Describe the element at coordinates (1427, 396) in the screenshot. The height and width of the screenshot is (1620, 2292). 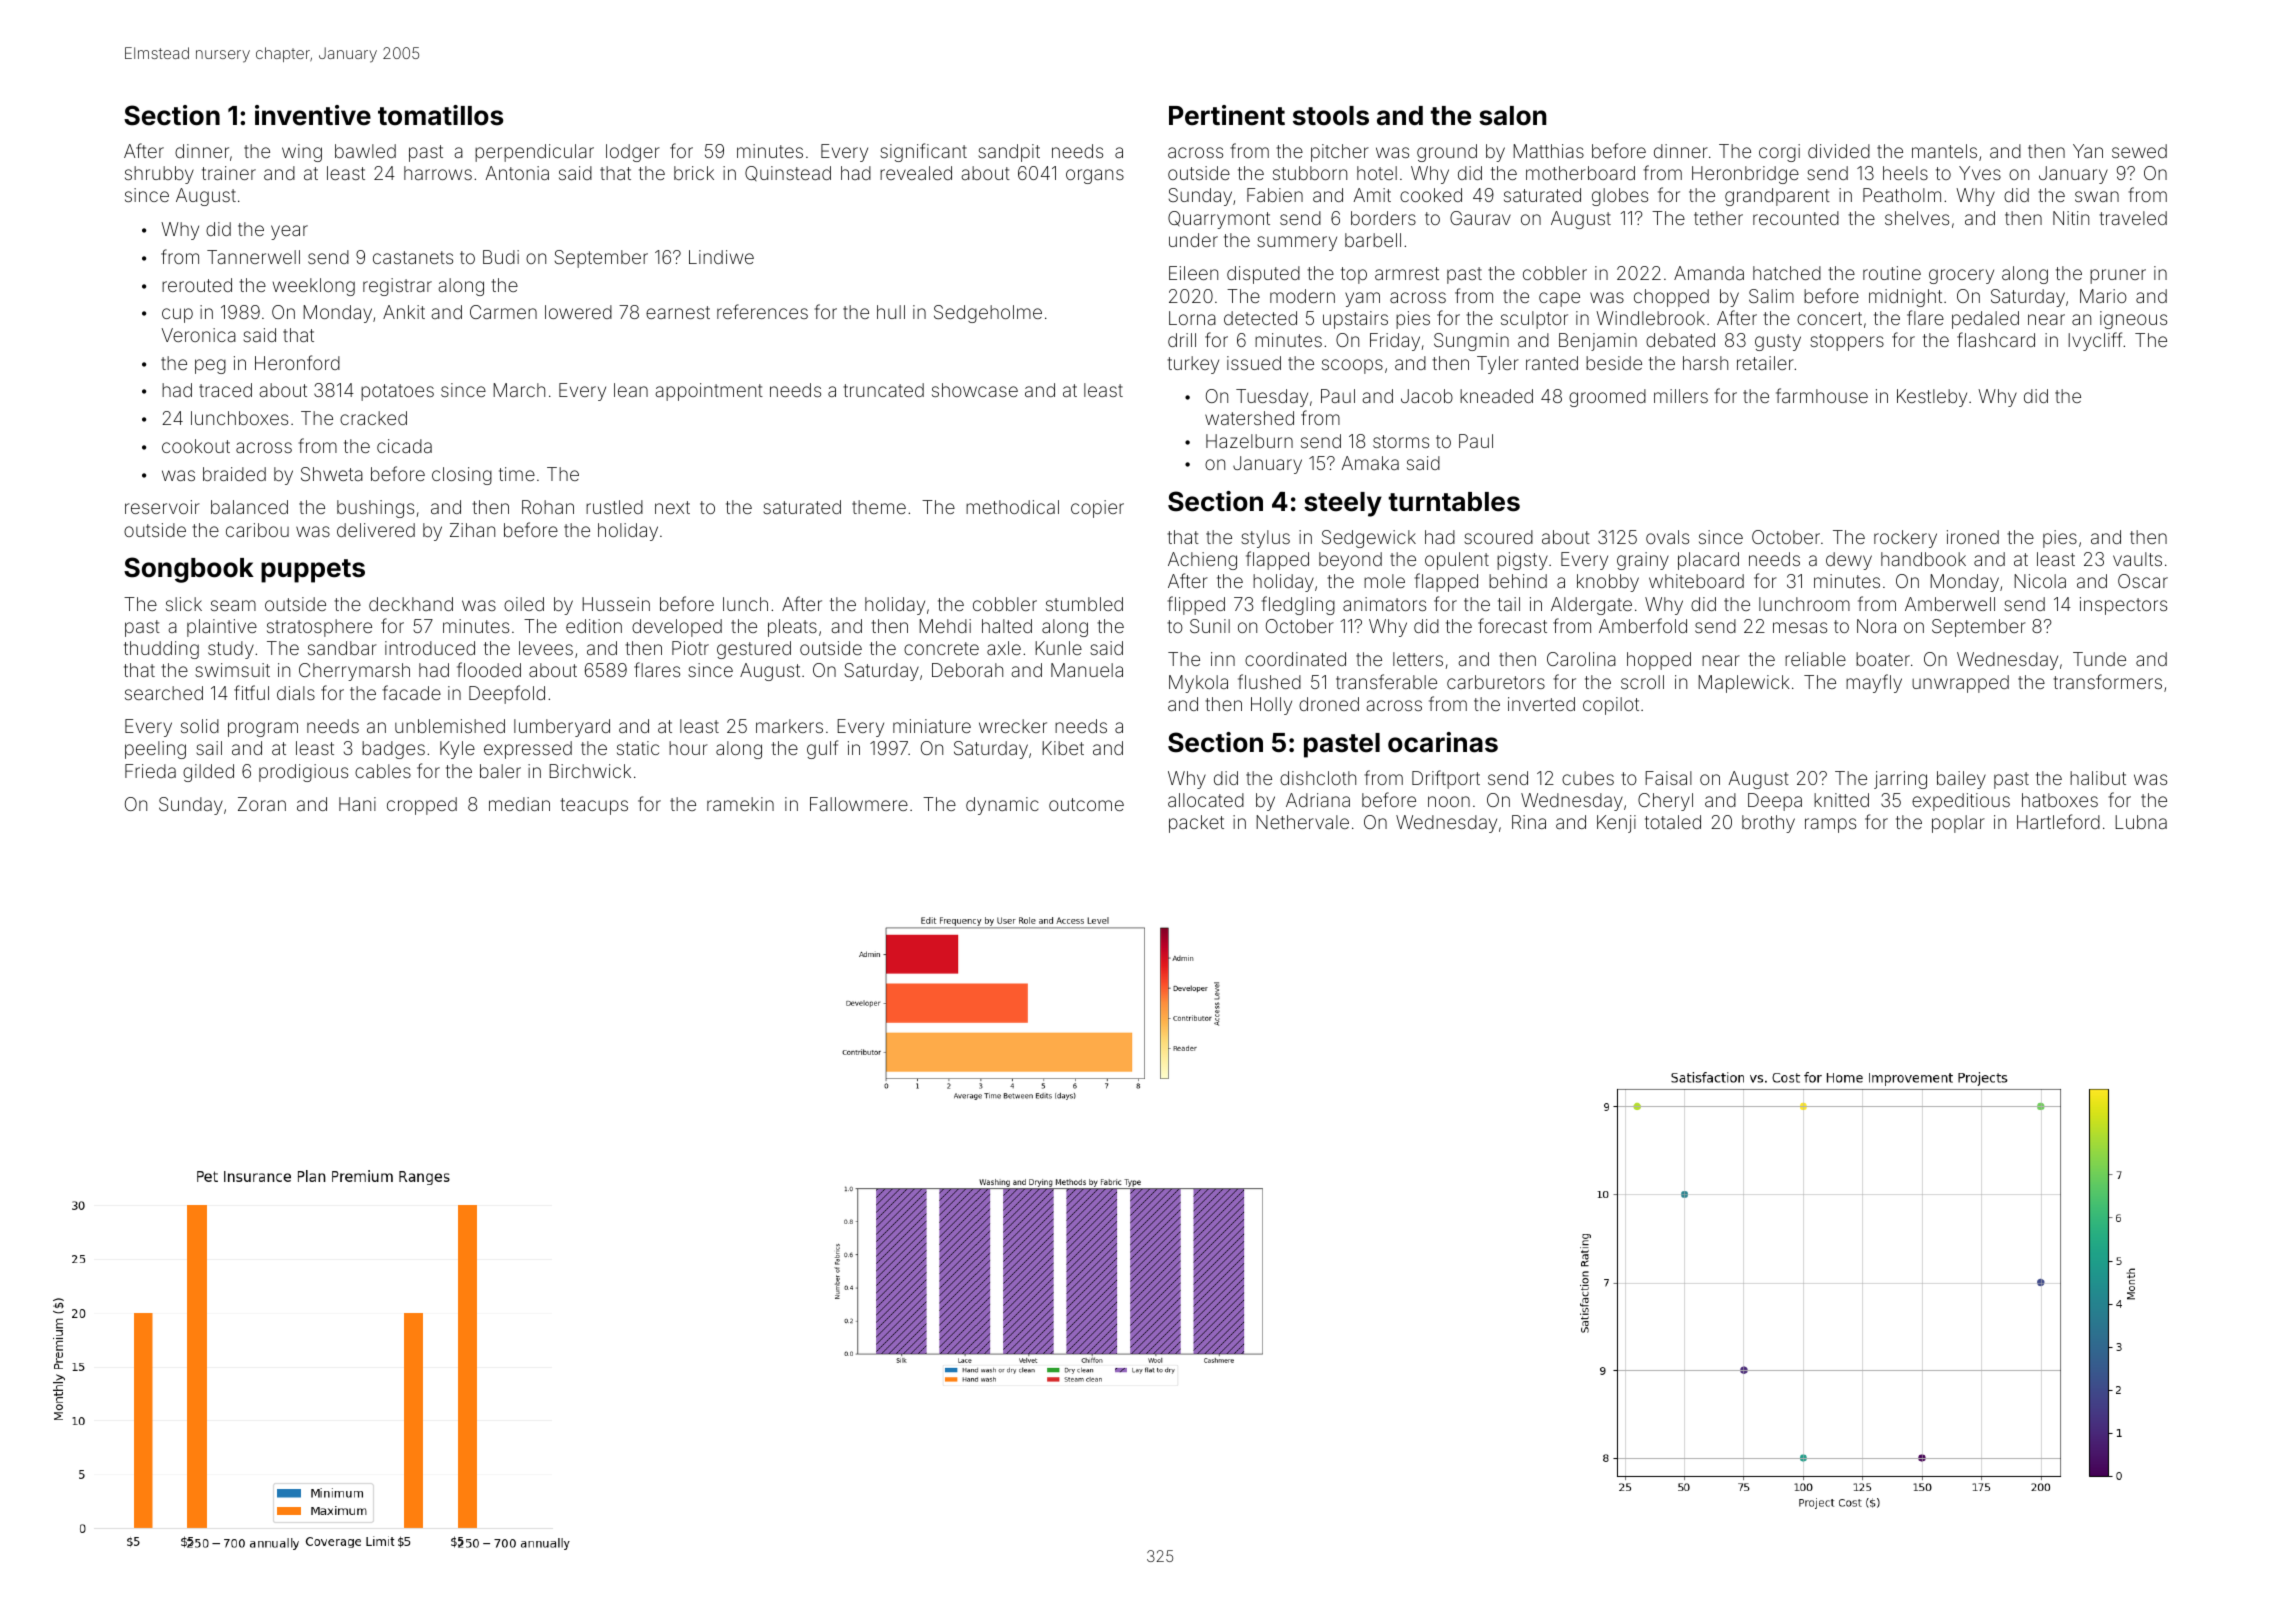
I see `Jacob` at that location.
